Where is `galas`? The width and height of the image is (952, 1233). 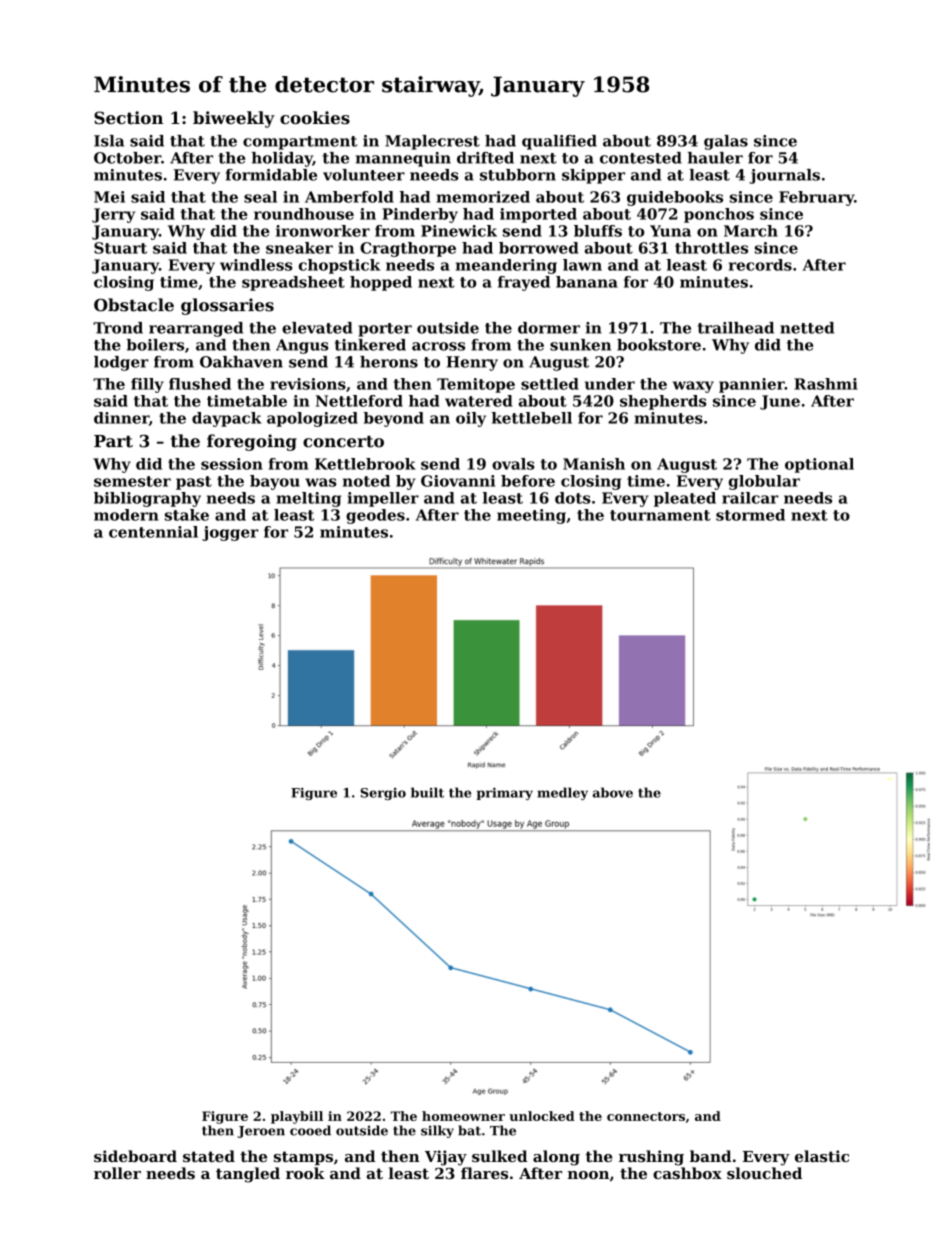
galas is located at coordinates (726, 142).
